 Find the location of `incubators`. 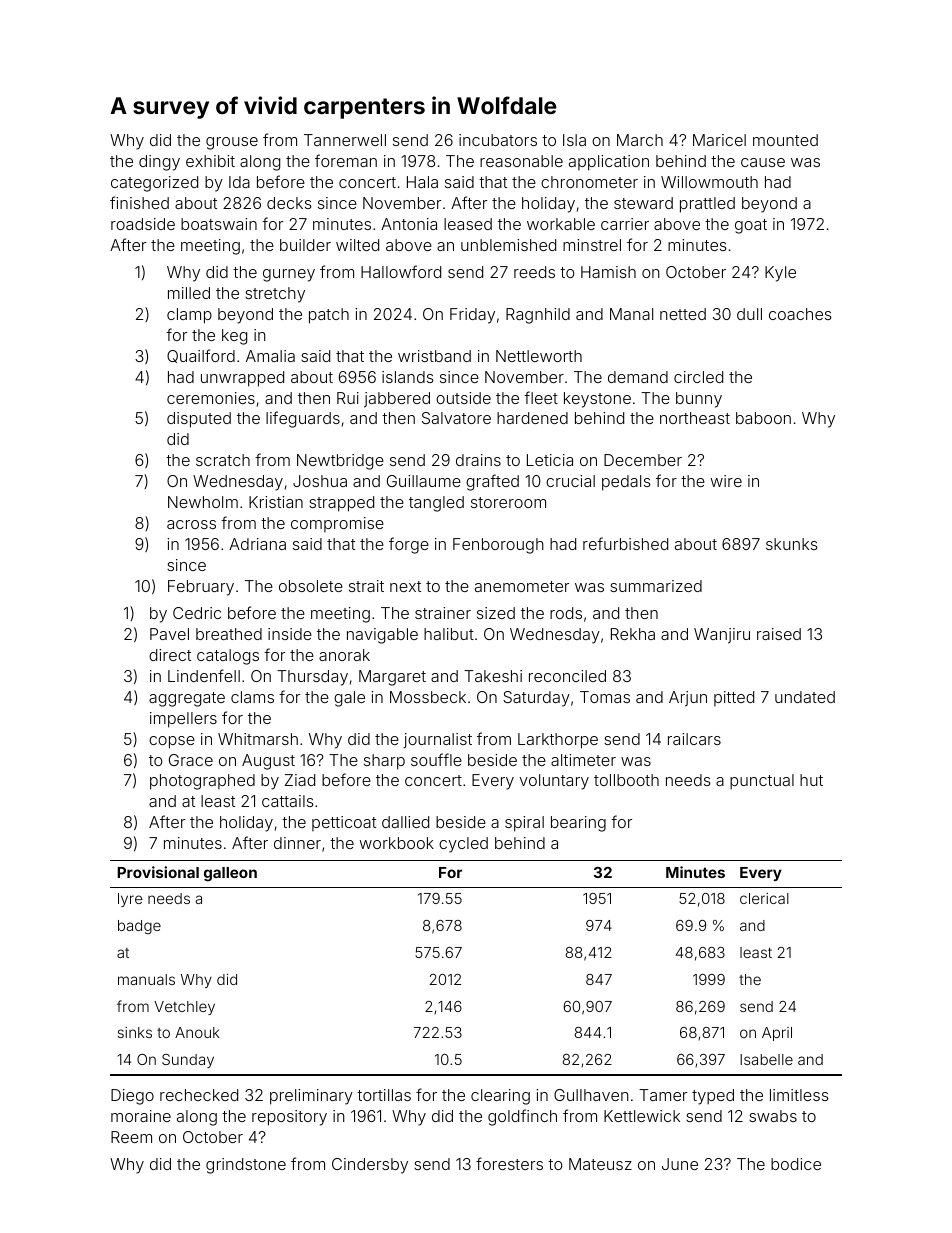

incubators is located at coordinates (498, 140).
